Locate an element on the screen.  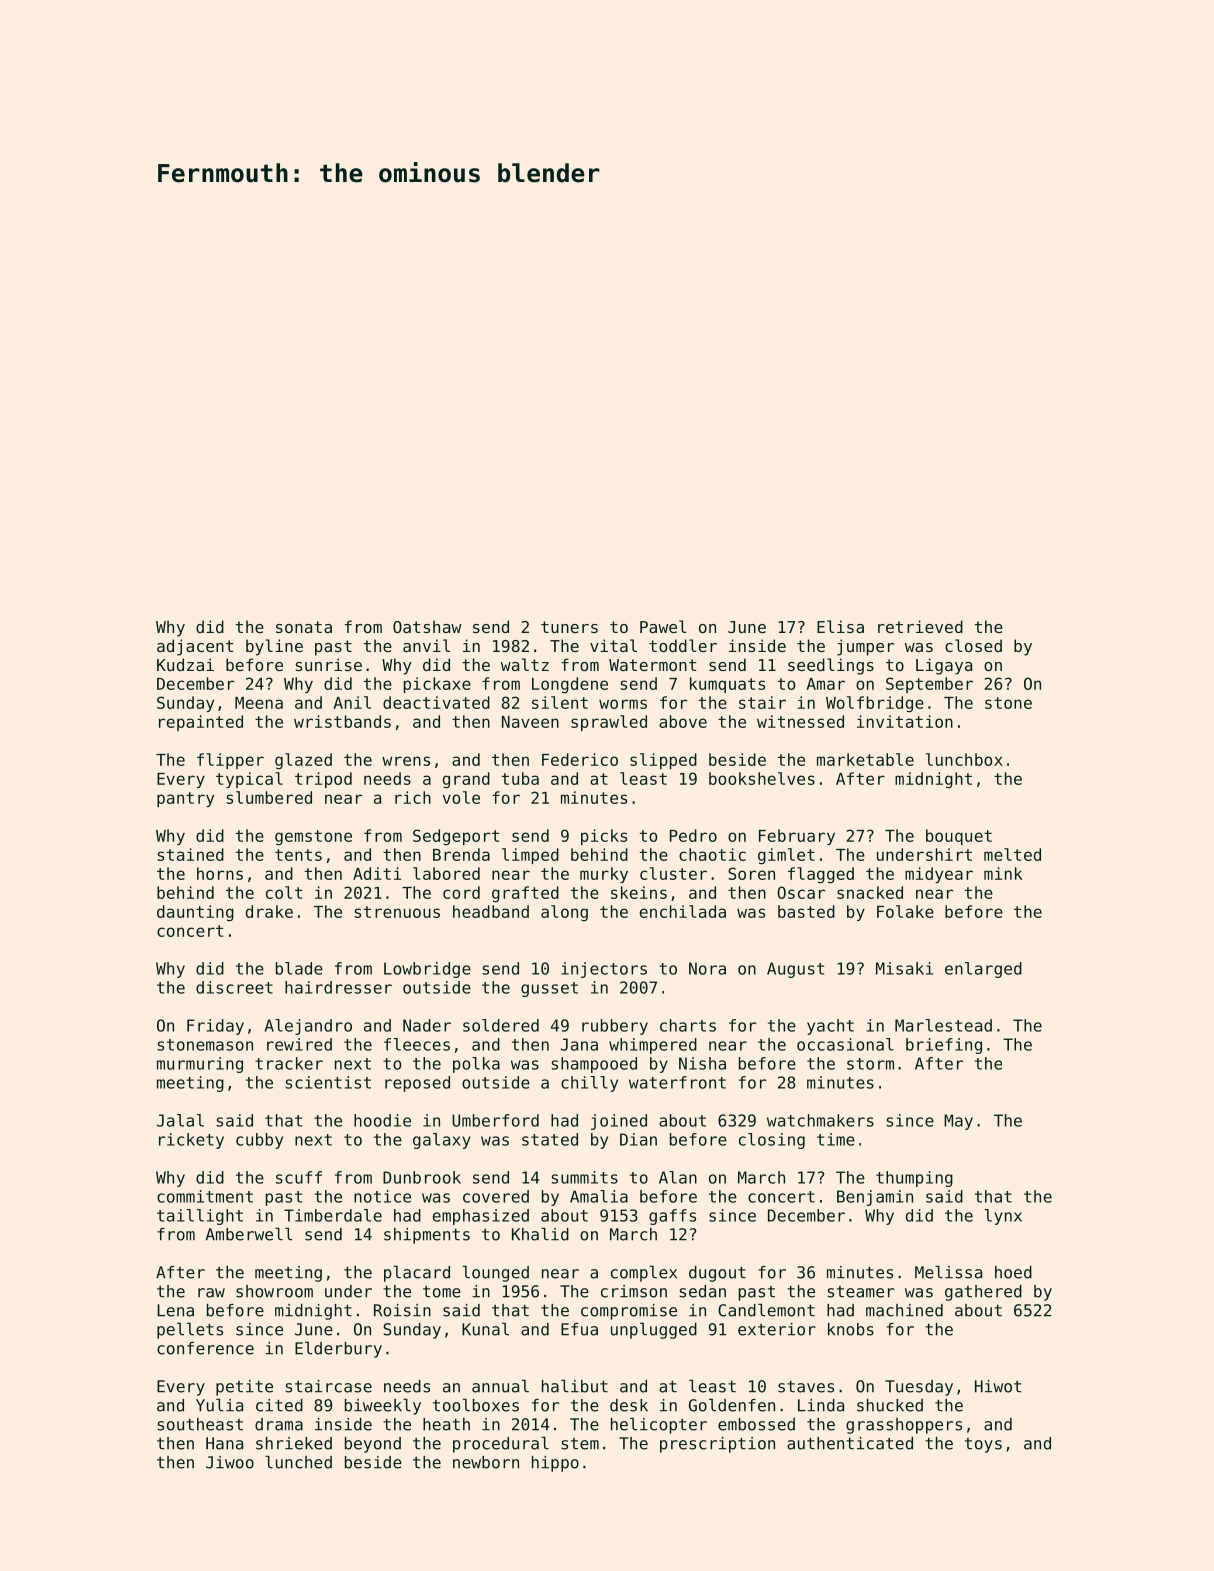
murmuring is located at coordinates (200, 1065).
